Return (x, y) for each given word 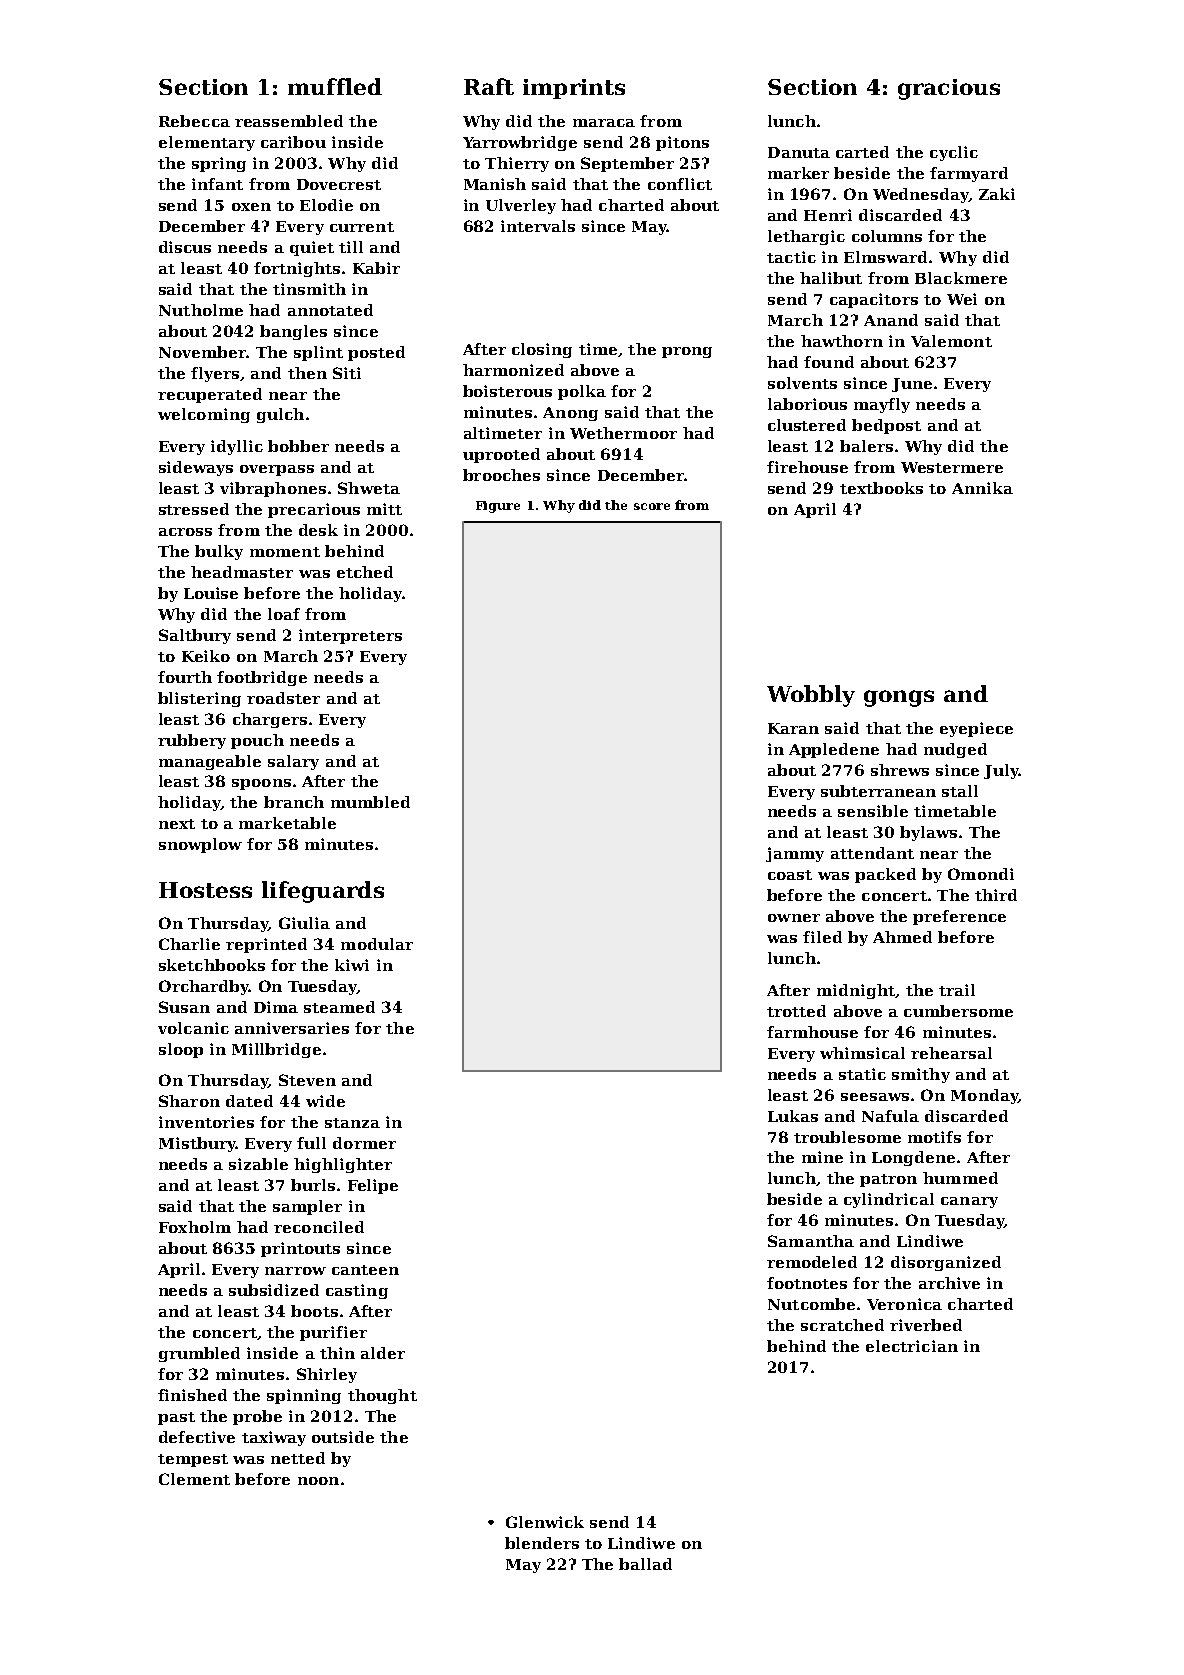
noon (318, 1481)
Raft (489, 86)
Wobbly (811, 696)
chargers (270, 720)
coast (790, 875)
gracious (949, 89)
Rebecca (194, 121)
